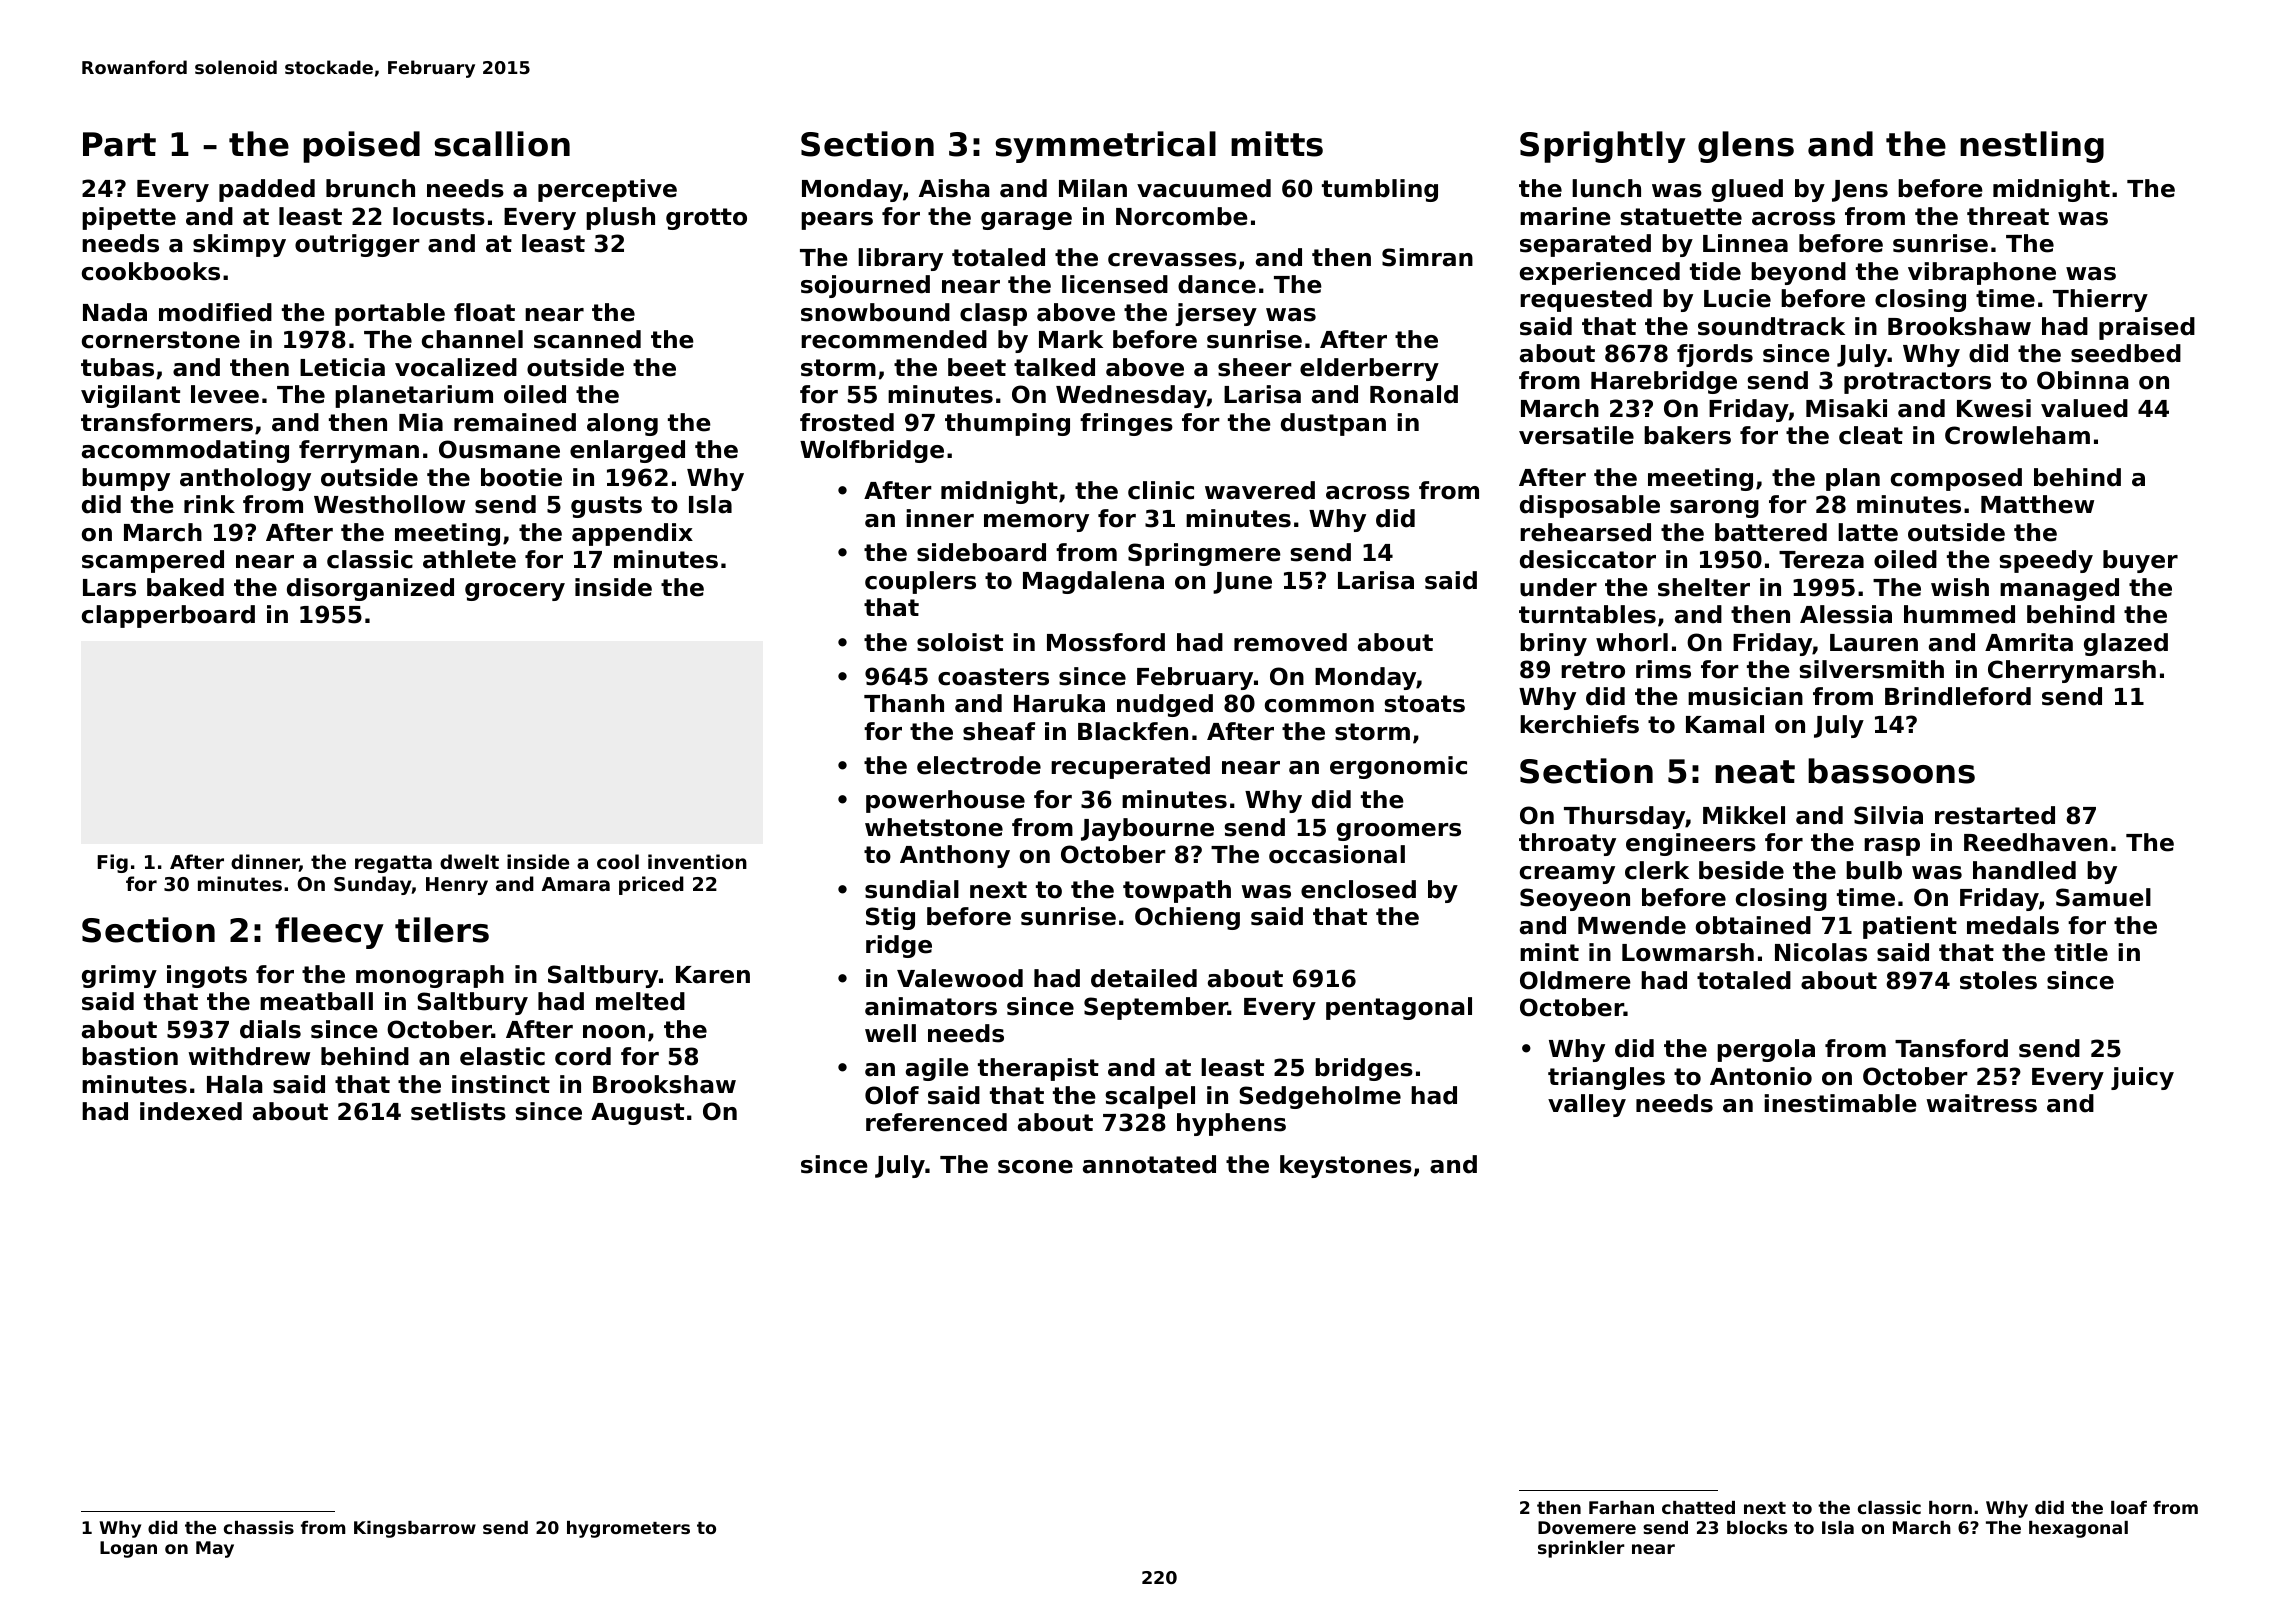  I want to click on withdrew, so click(249, 1056).
